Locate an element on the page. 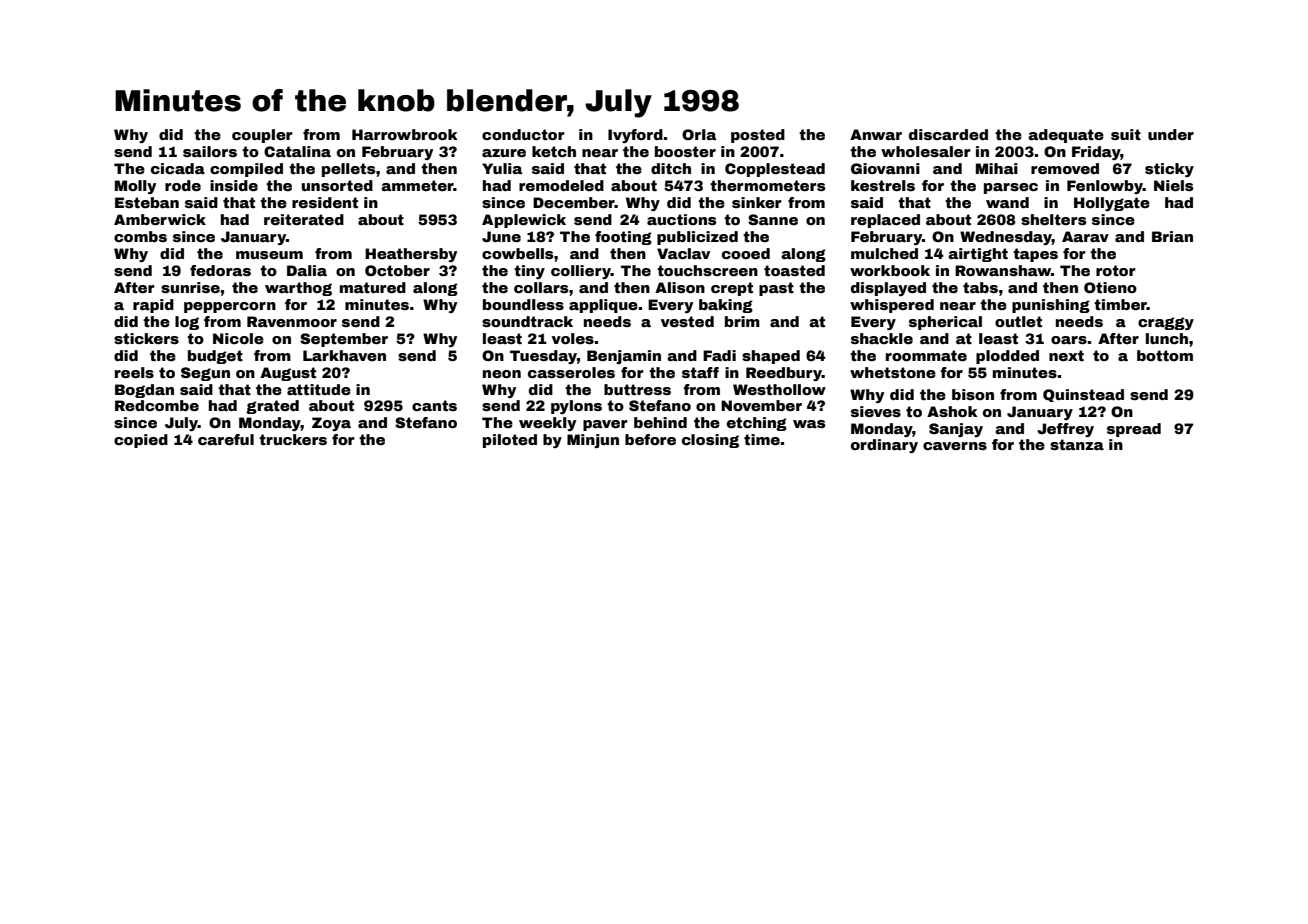  Orla is located at coordinates (699, 134).
